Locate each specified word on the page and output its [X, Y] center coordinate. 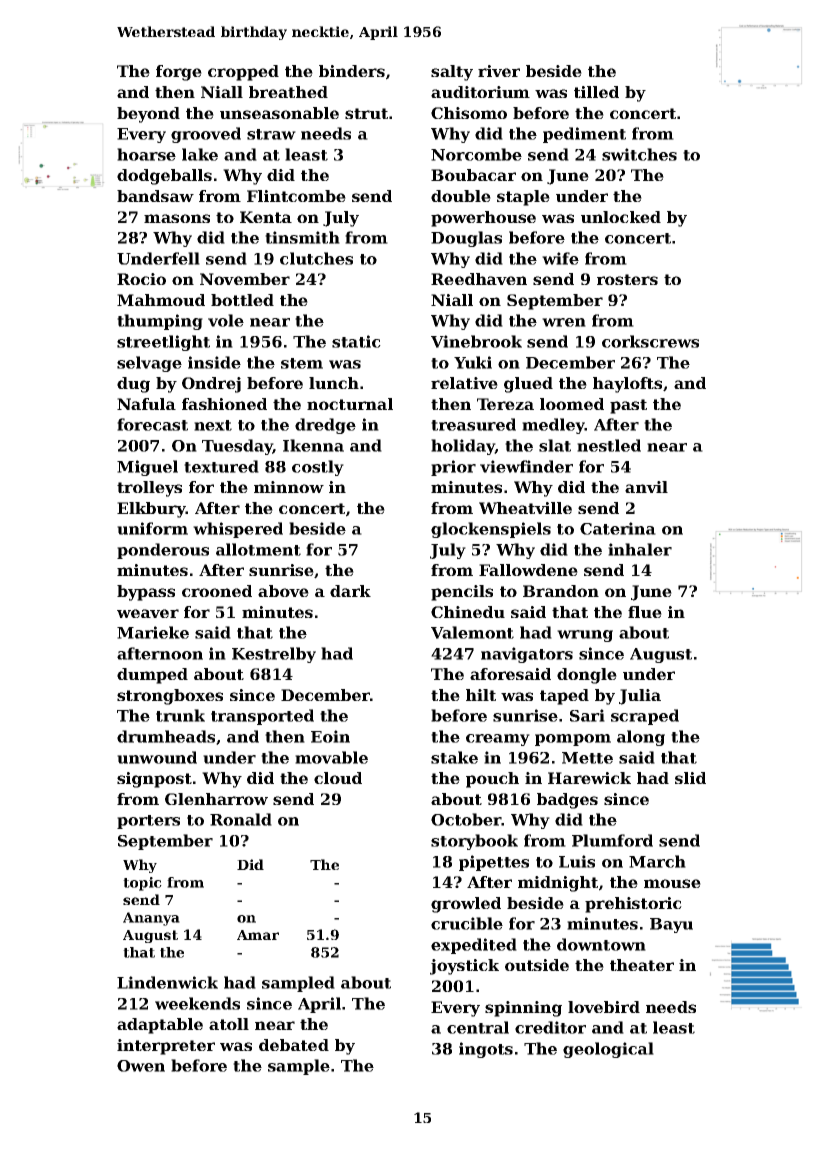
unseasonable [279, 113]
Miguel [147, 468]
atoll [229, 1024]
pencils [462, 593]
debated [294, 1045]
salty [452, 73]
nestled [609, 445]
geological [608, 1050]
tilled [596, 92]
